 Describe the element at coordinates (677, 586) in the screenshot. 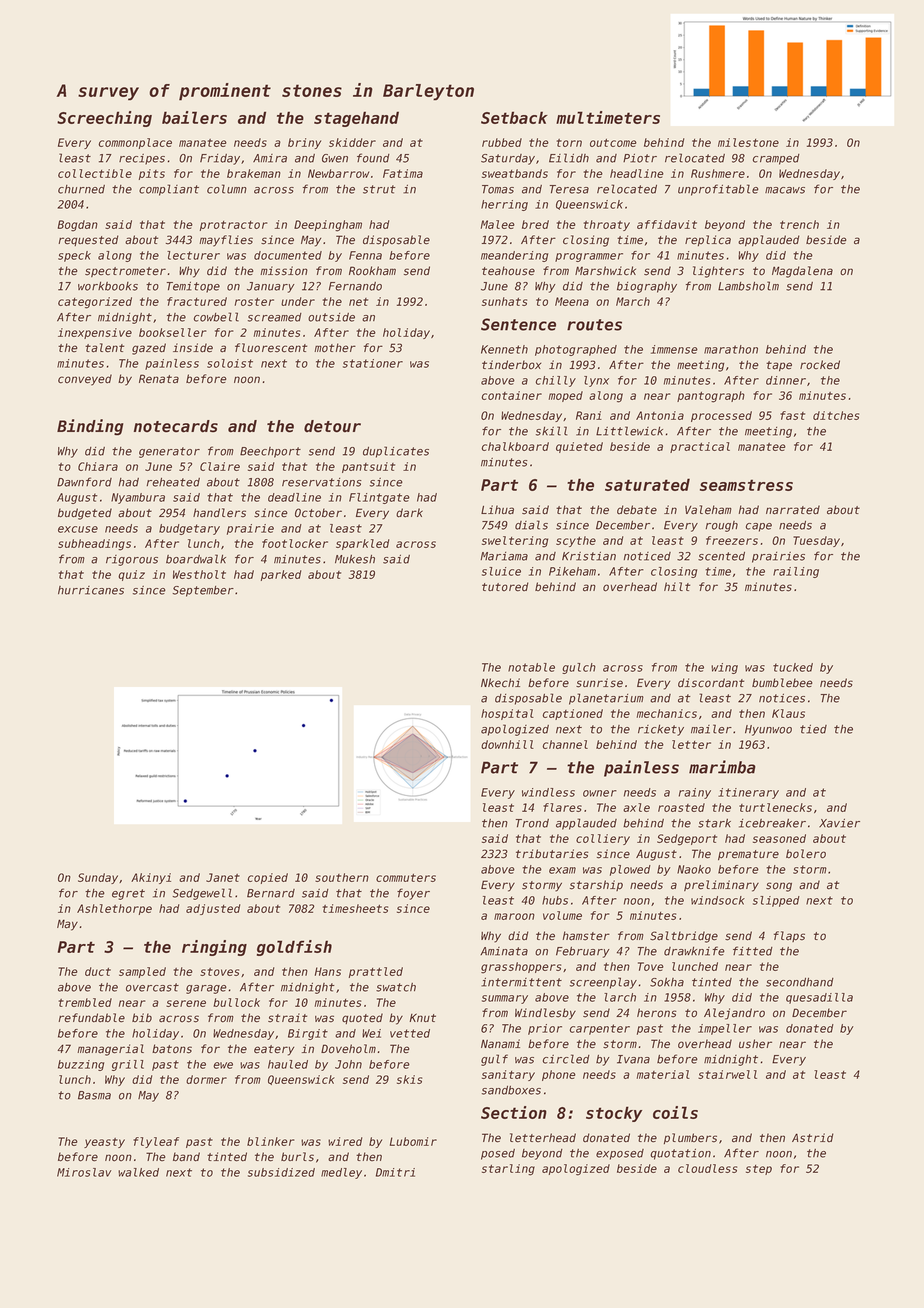

I see `hilt` at that location.
